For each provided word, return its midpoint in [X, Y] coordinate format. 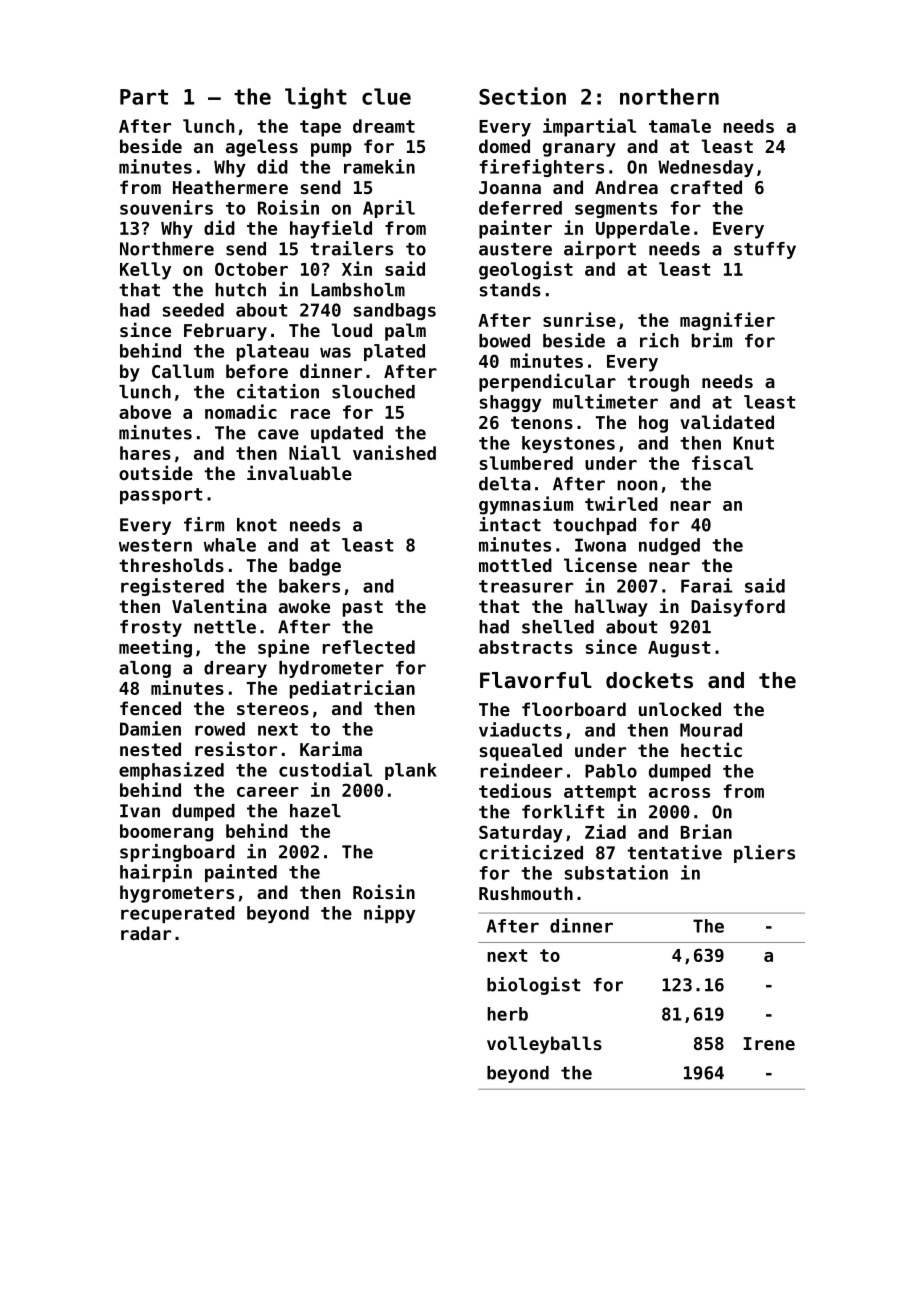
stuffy [765, 250]
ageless [262, 148]
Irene [769, 1043]
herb [507, 1014]
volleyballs [544, 1045]
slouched [373, 392]
